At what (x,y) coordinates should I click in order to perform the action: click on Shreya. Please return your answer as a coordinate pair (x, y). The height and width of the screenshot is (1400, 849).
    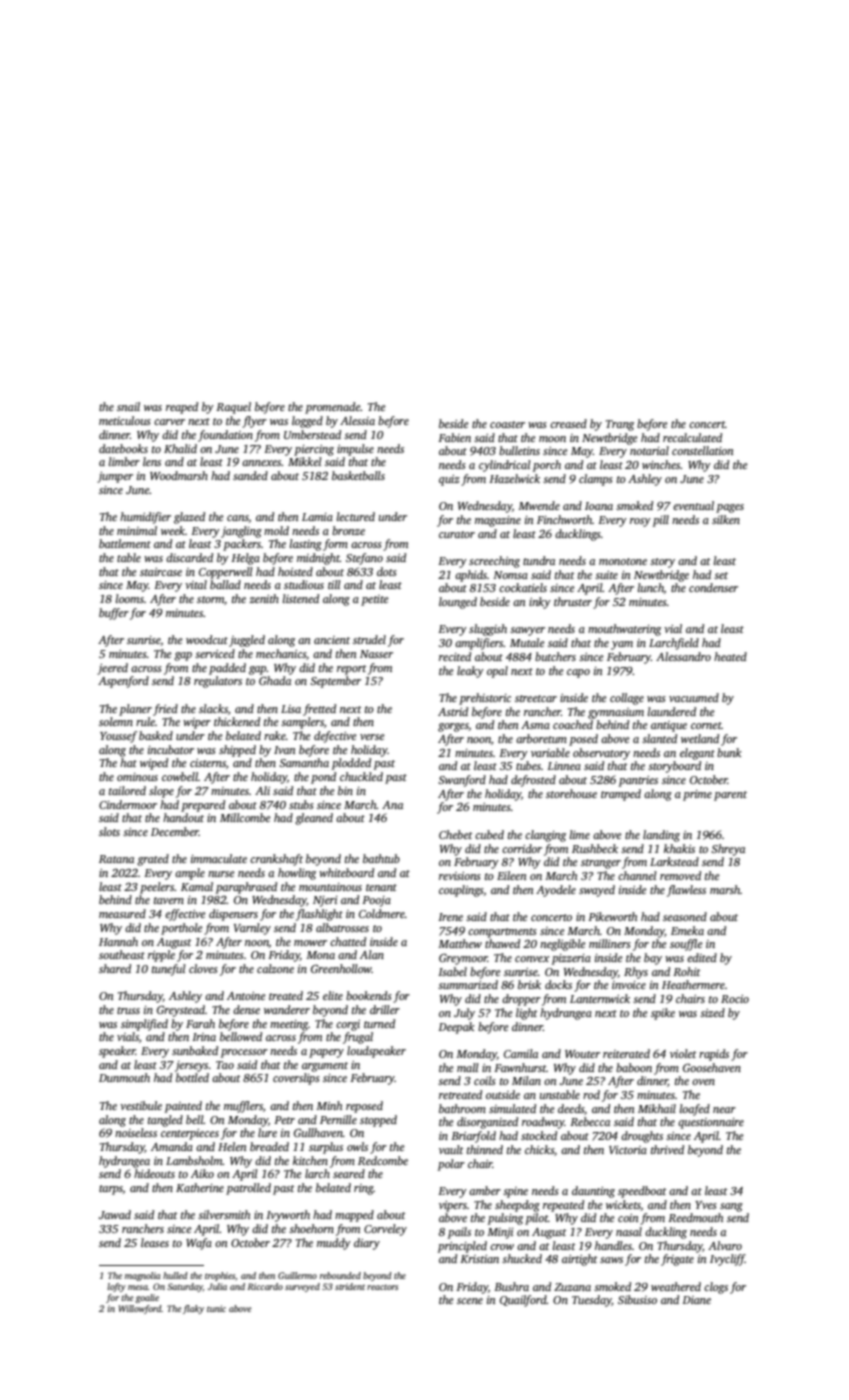
    Looking at the image, I should click on (728, 850).
